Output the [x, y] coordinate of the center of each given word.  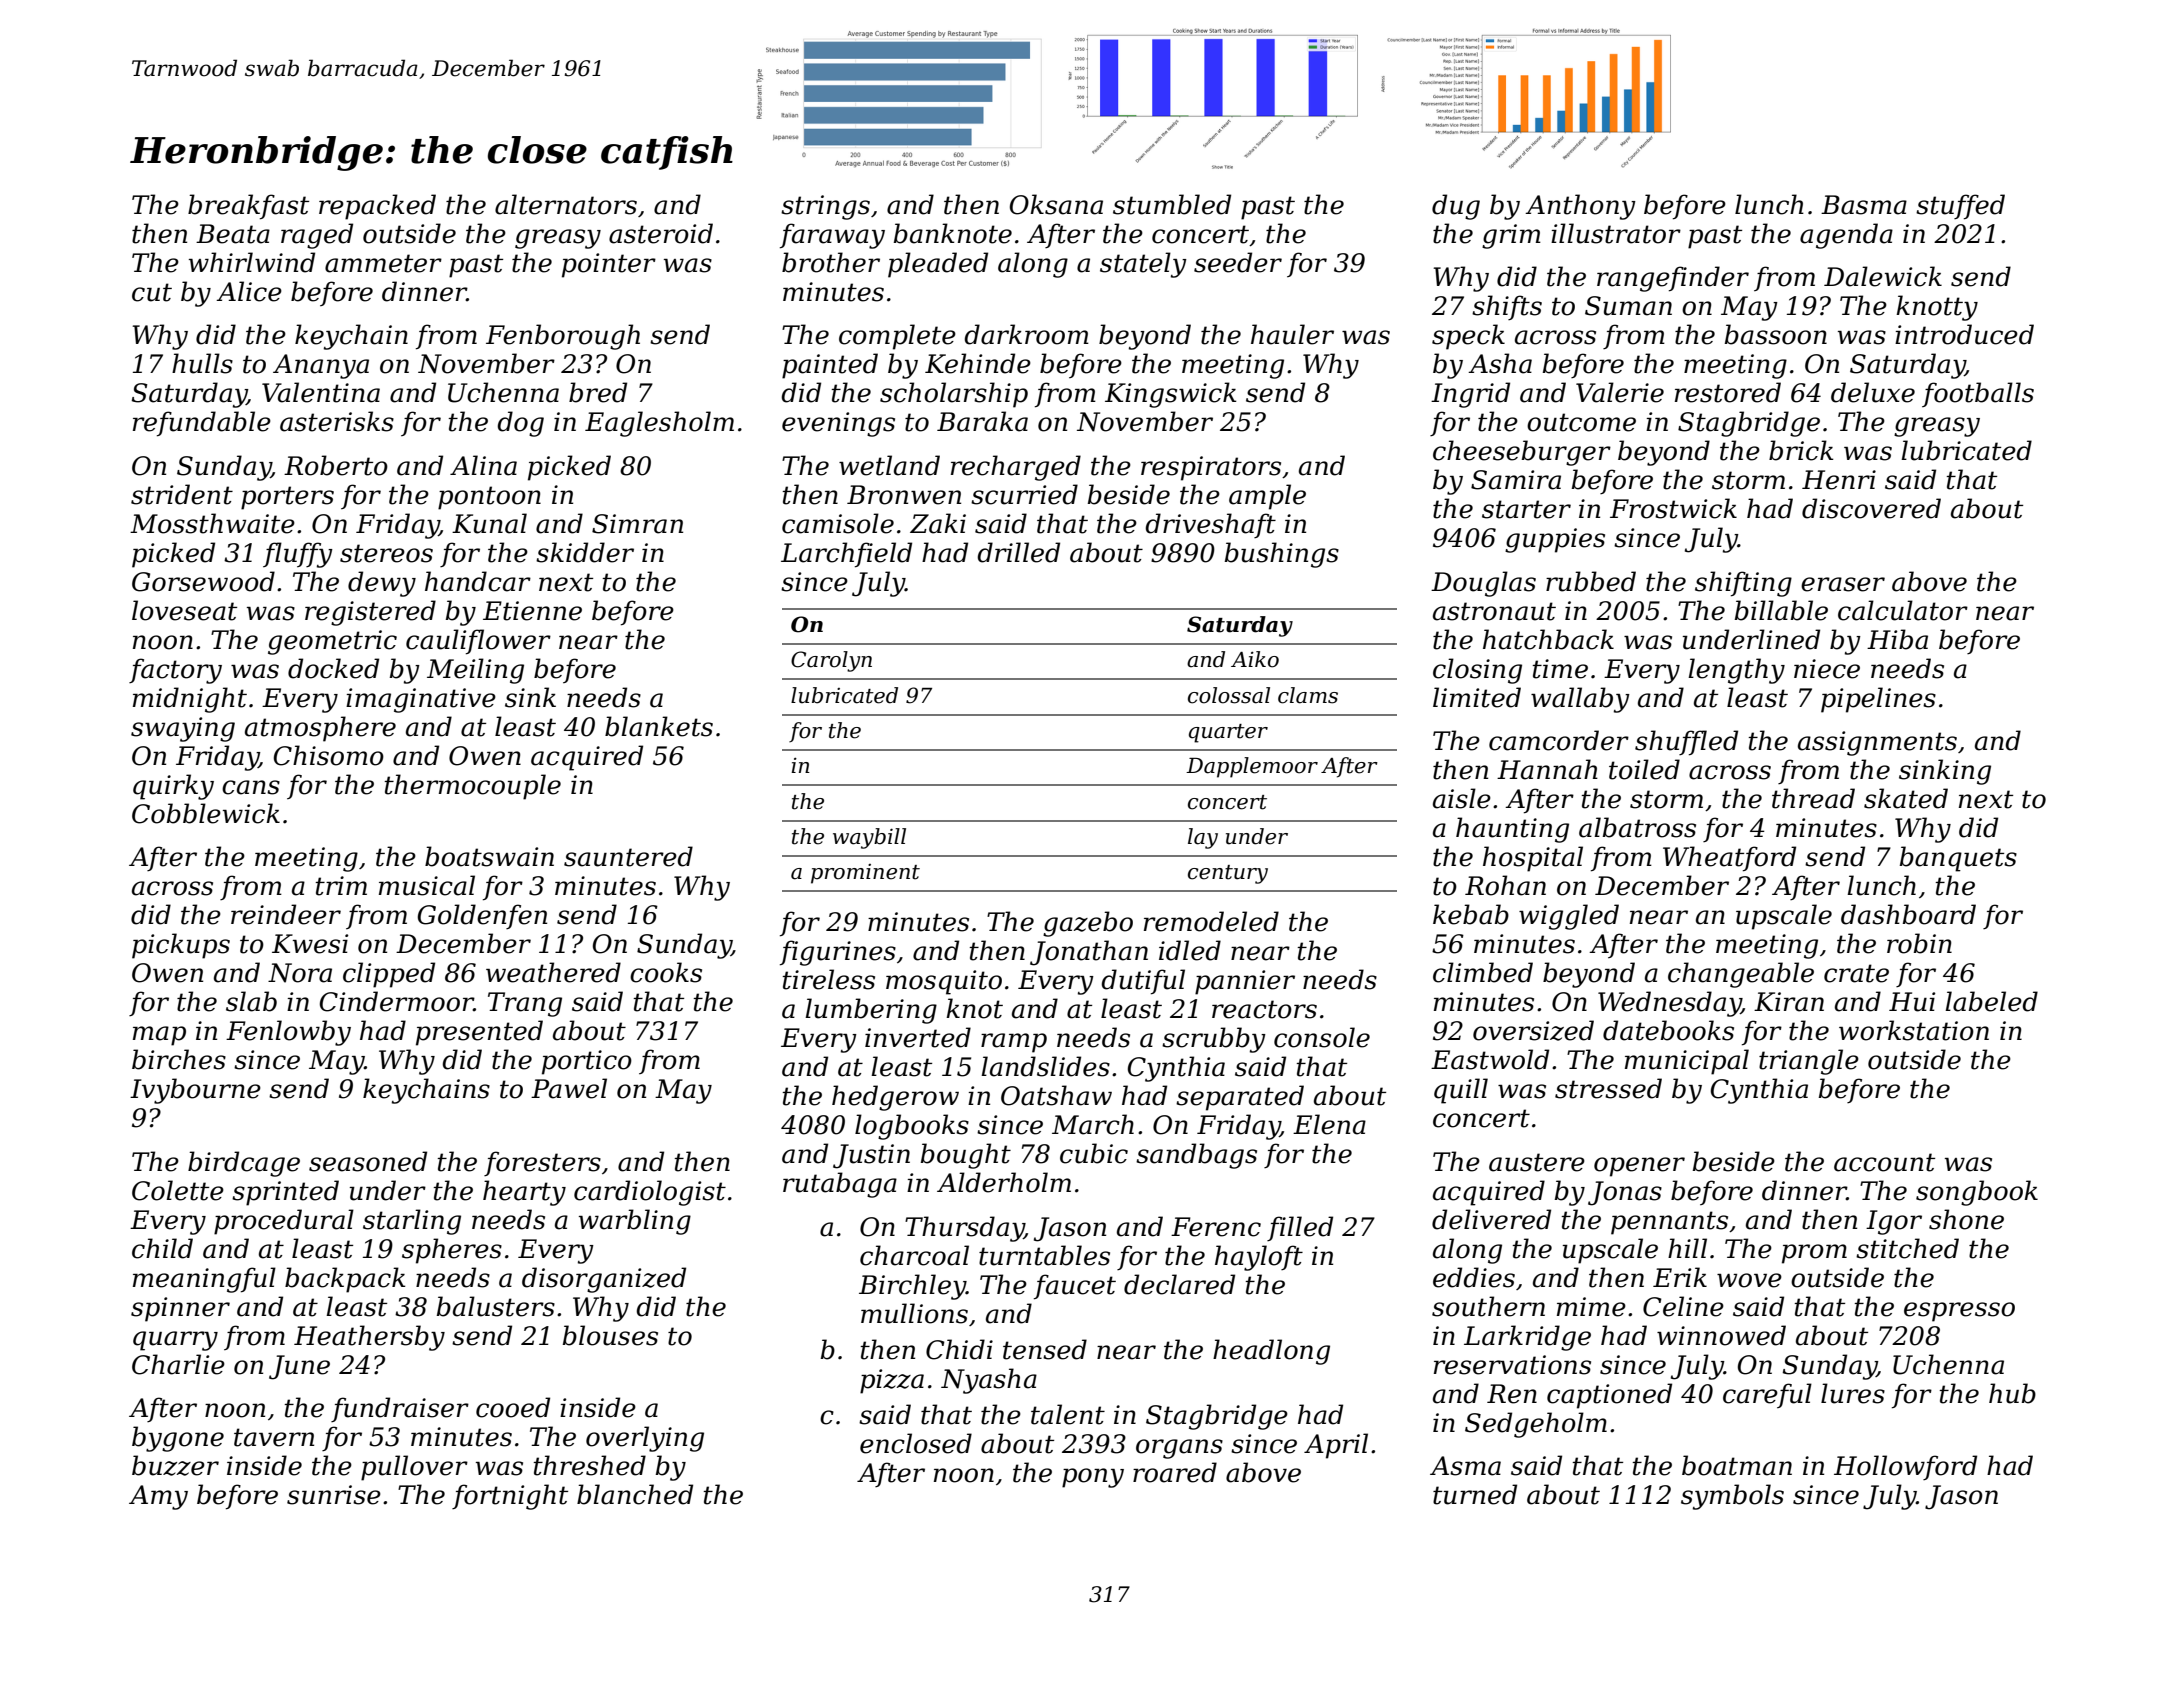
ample [1267, 497]
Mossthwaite [212, 523]
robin [1919, 943]
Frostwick [1673, 508]
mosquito [944, 982]
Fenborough [563, 337]
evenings [838, 424]
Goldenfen [482, 916]
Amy [158, 1497]
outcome [1581, 422]
